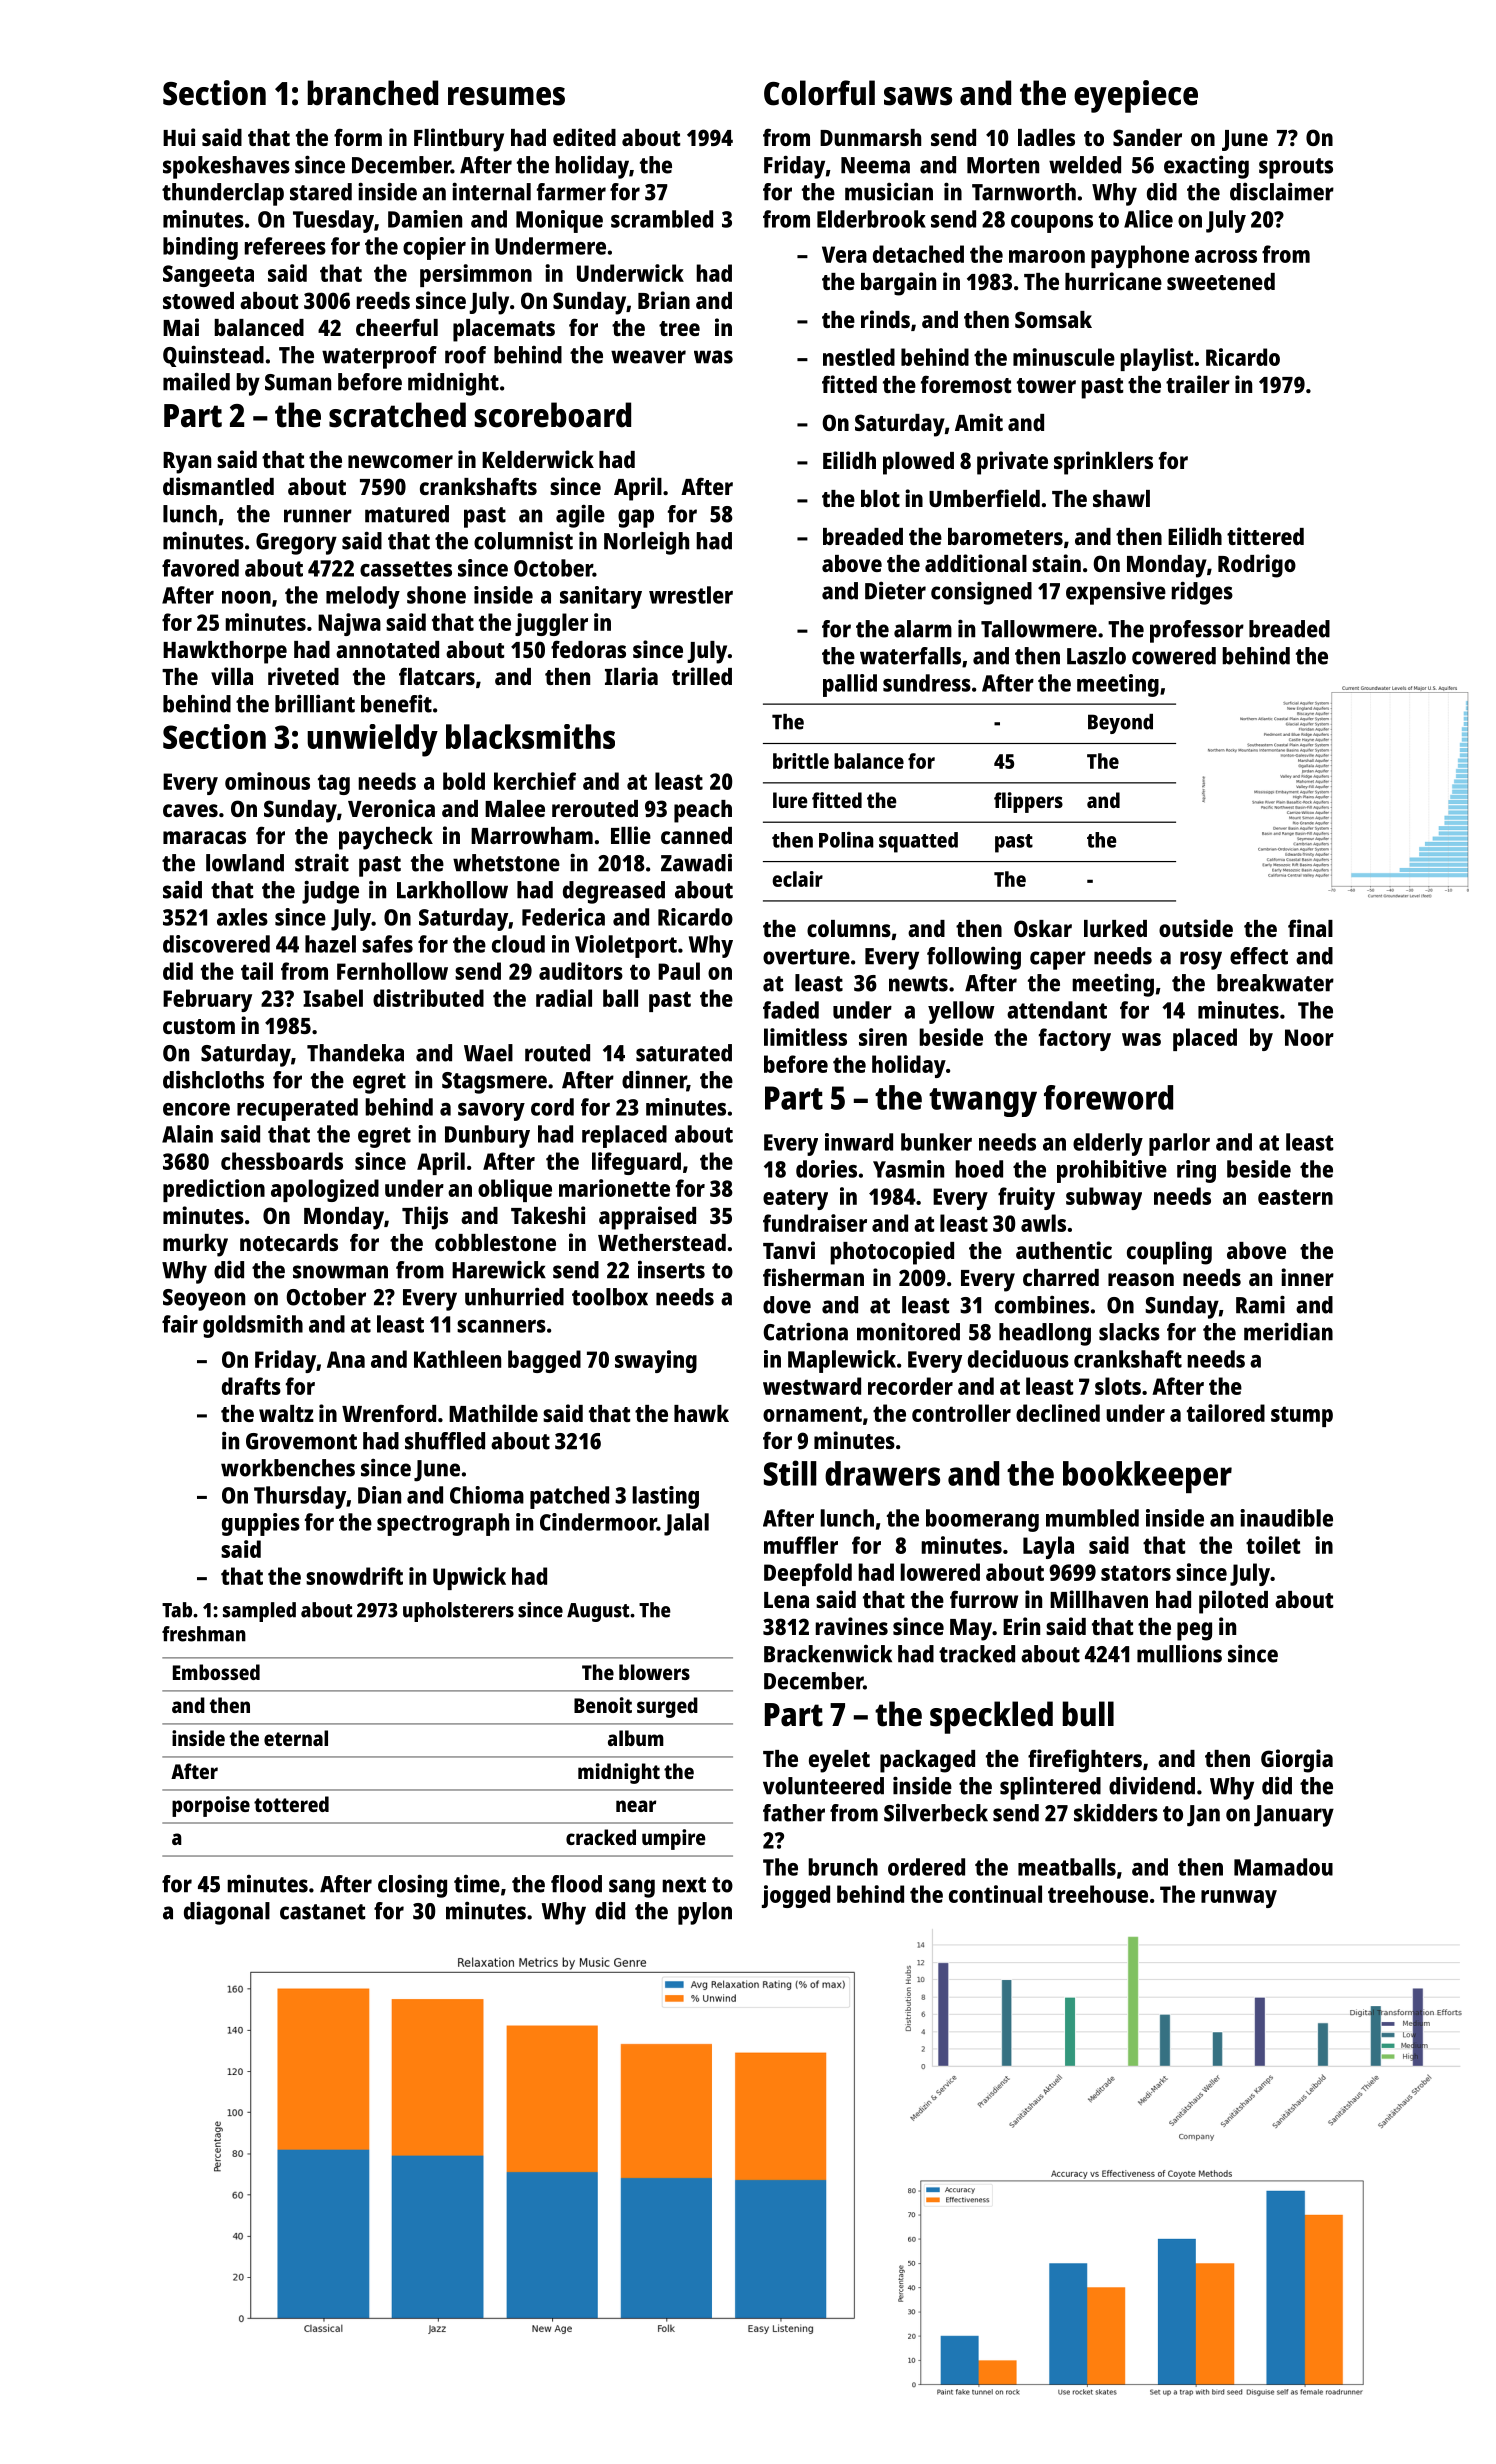  What do you see at coordinates (705, 1913) in the page?
I see `pylon` at bounding box center [705, 1913].
